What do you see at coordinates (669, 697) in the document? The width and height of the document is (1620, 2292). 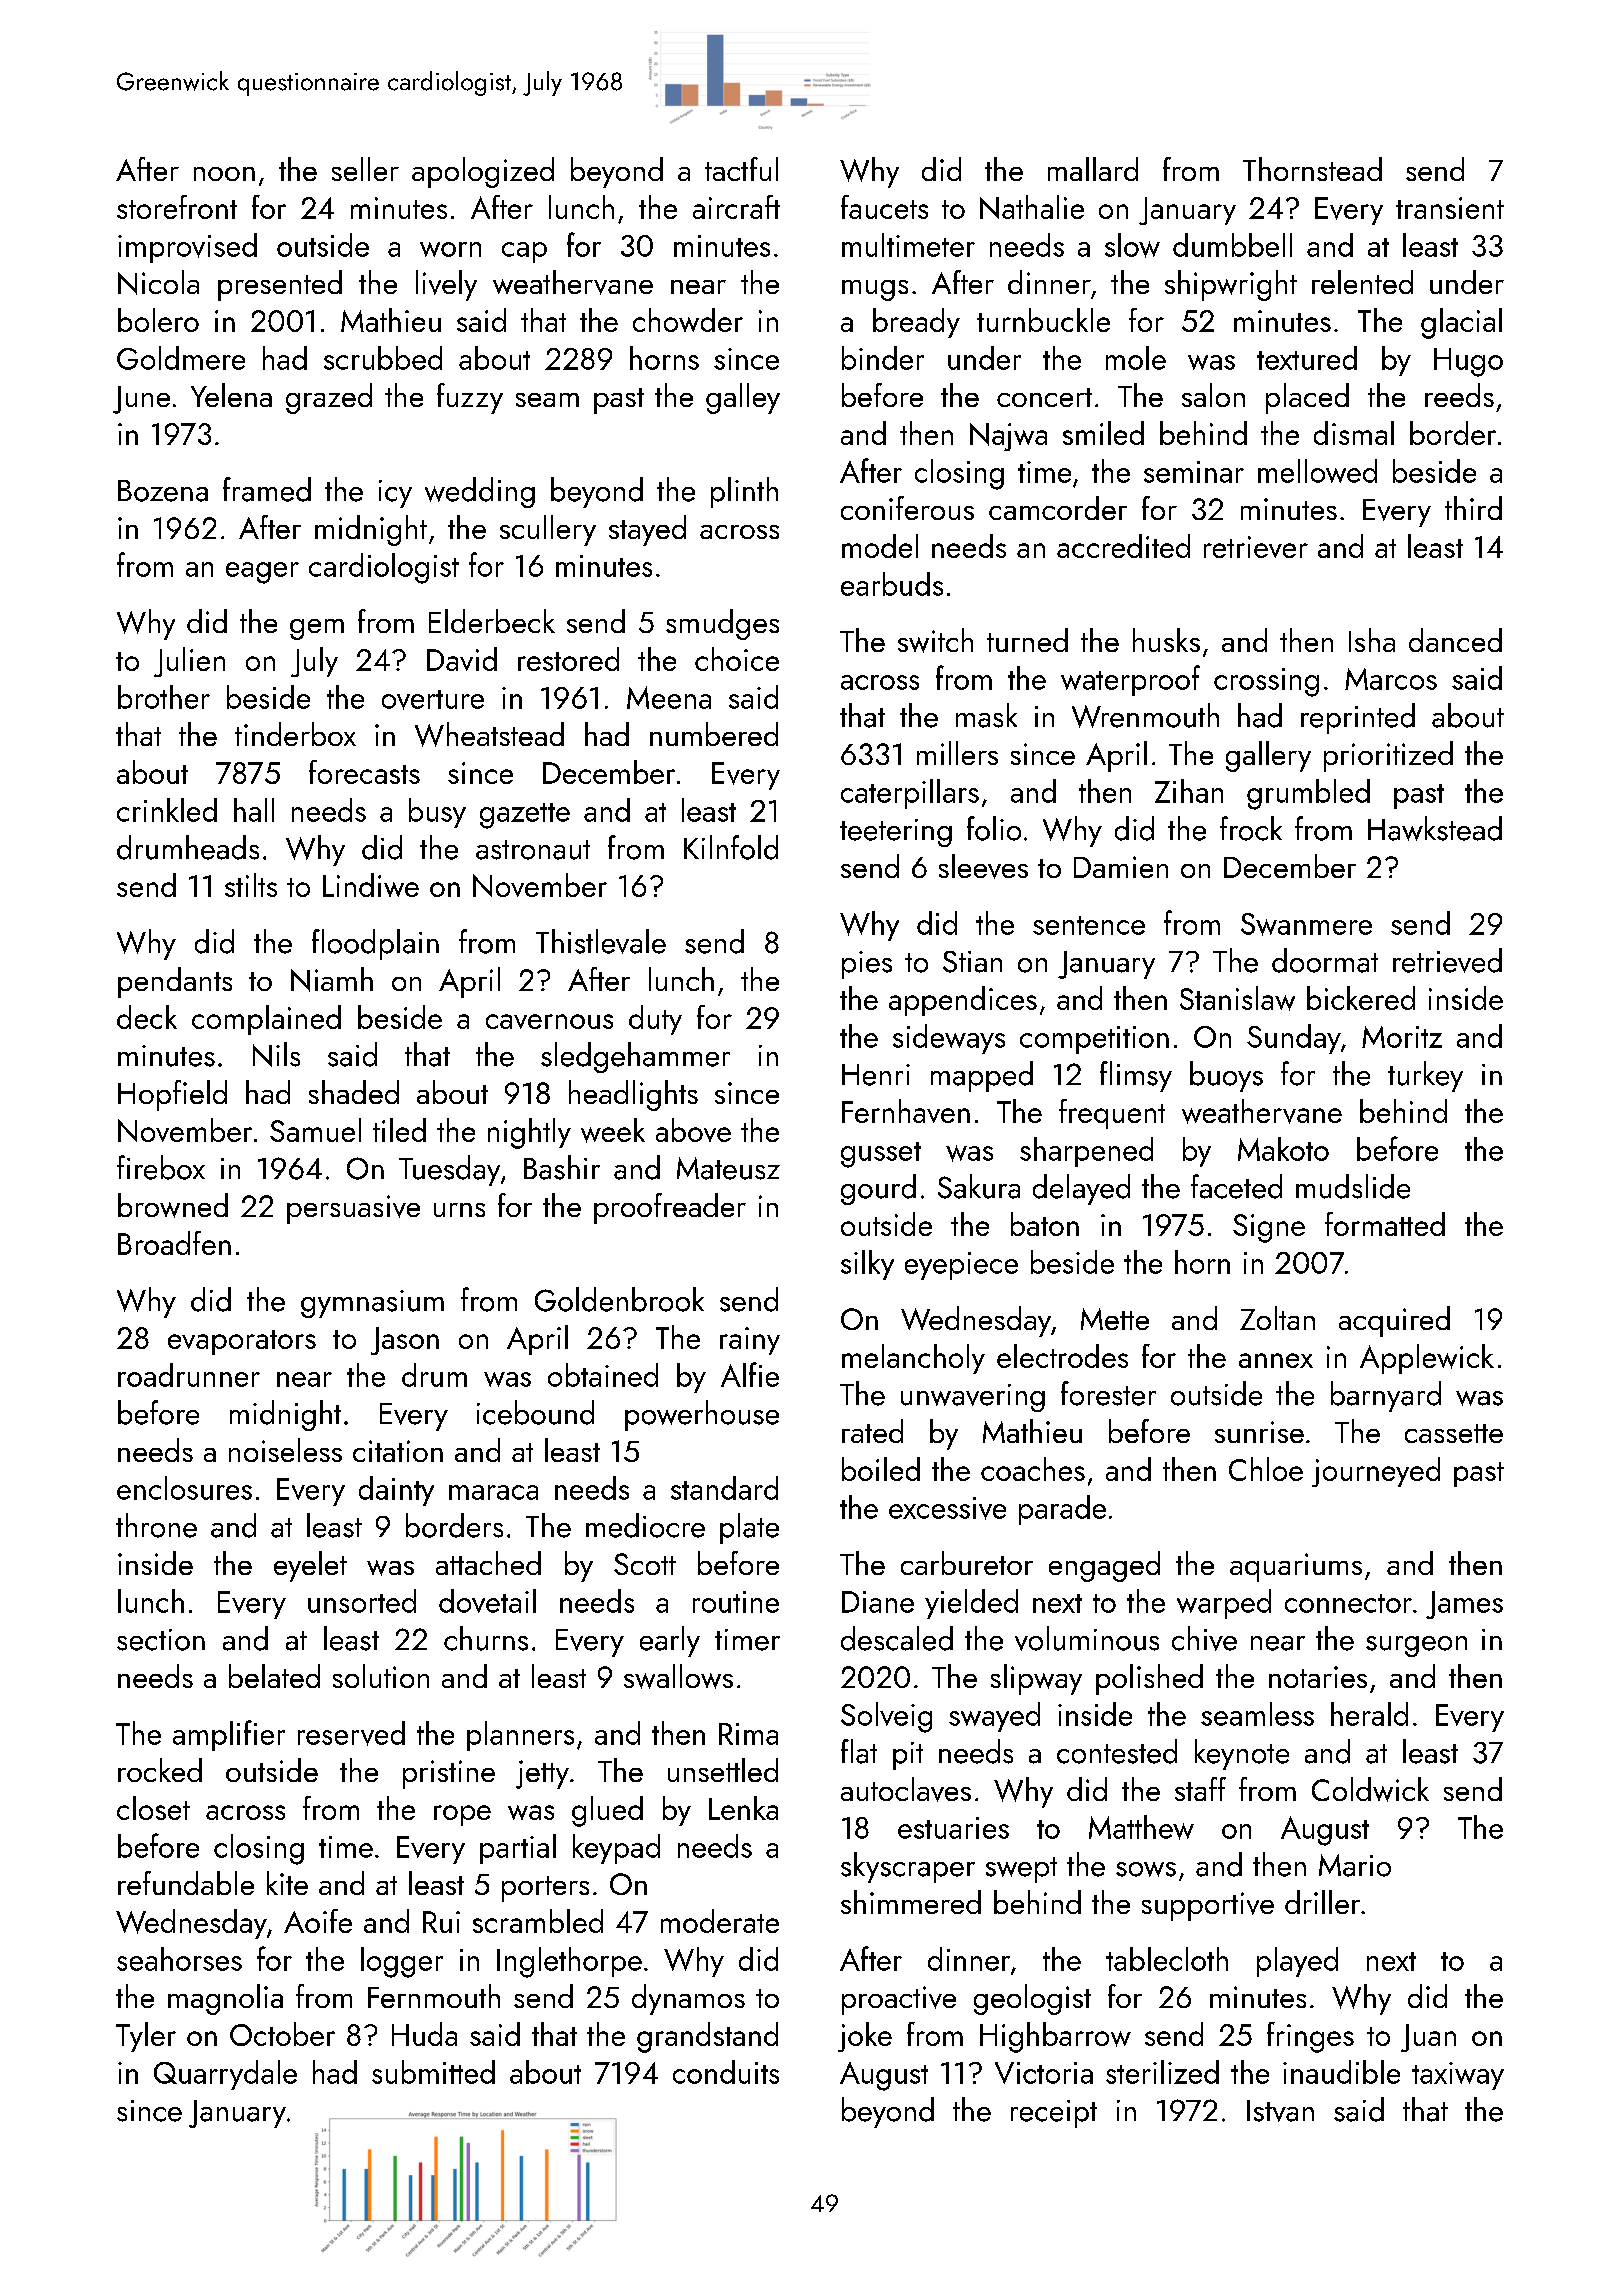 I see `Meena` at bounding box center [669, 697].
